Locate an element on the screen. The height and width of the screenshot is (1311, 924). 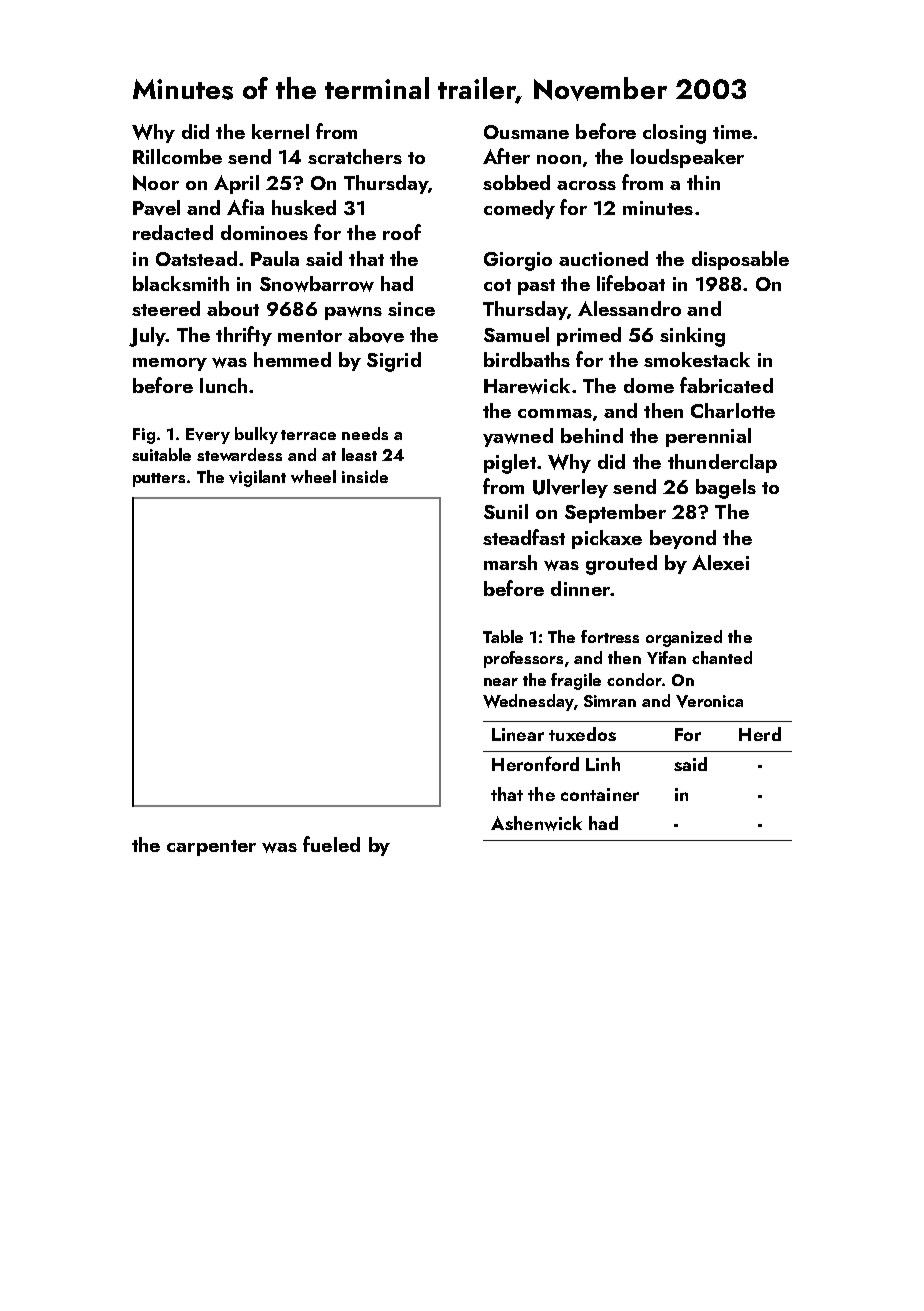
Ousmane is located at coordinates (526, 132).
